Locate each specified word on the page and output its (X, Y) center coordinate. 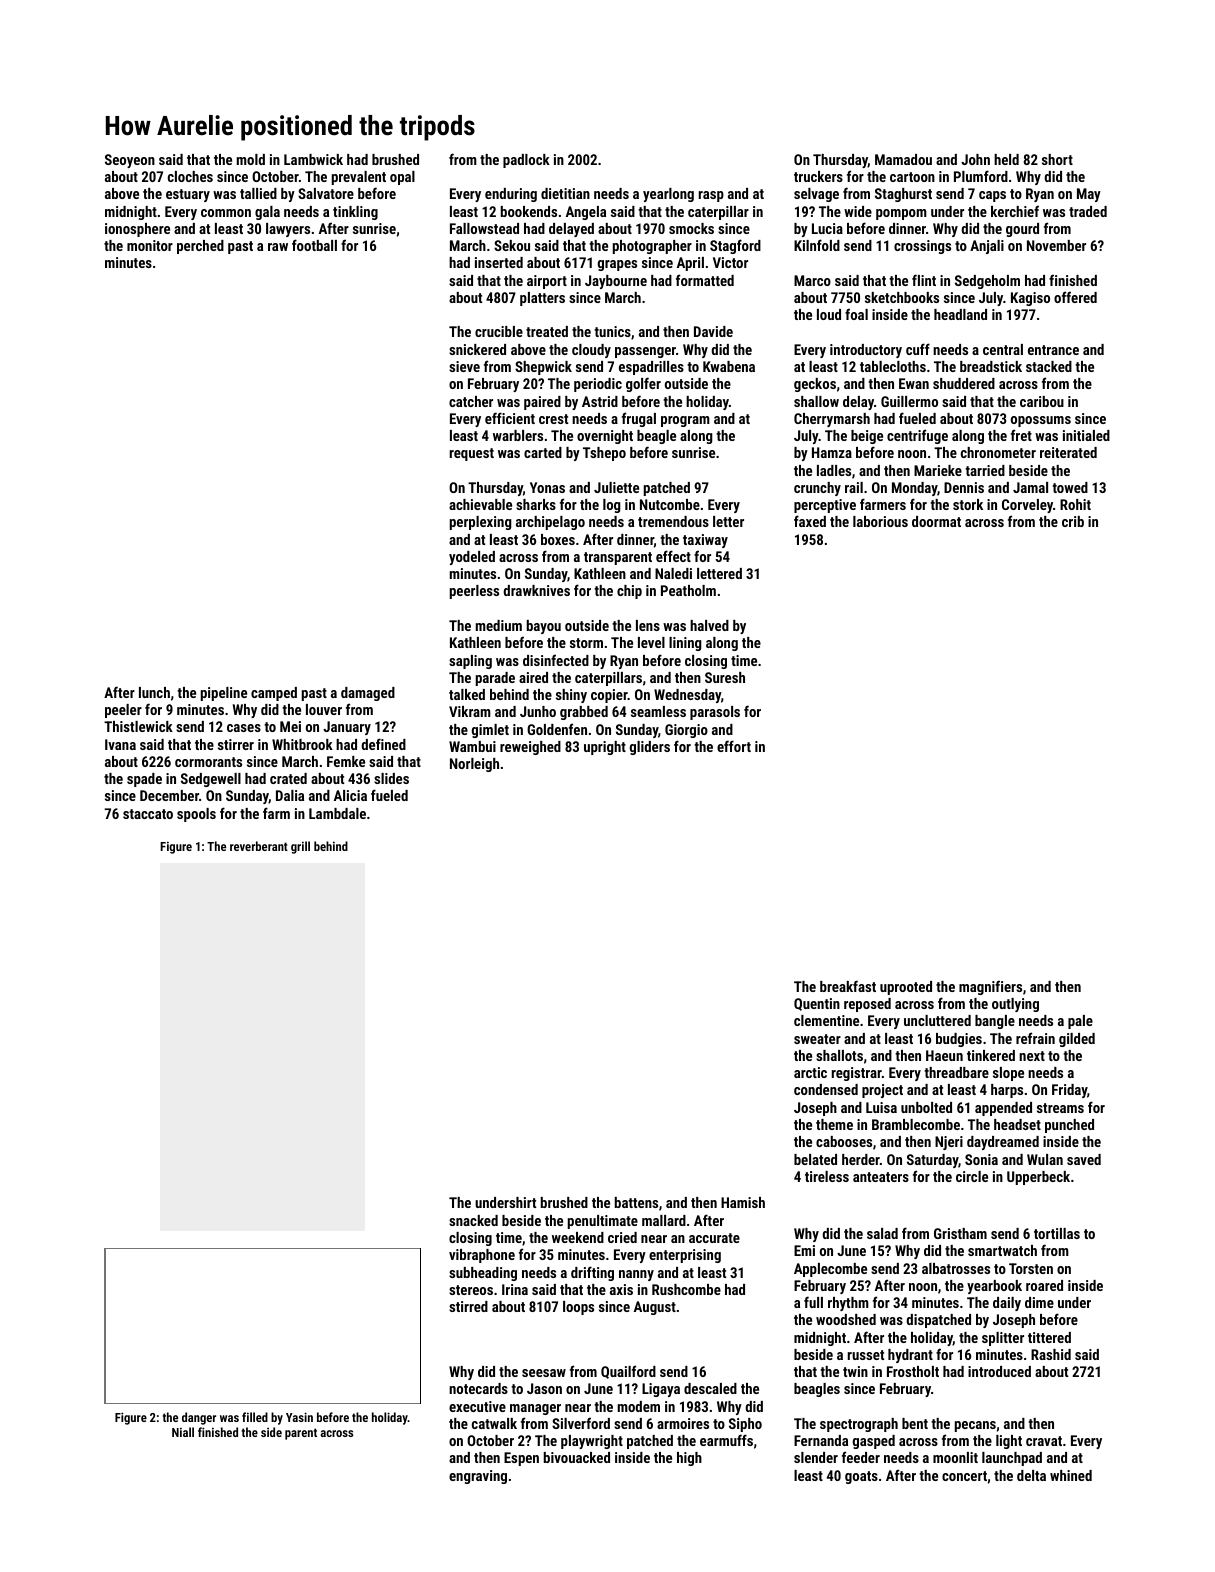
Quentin (817, 1004)
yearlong (668, 195)
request (472, 454)
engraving (478, 1477)
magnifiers (990, 987)
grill (300, 847)
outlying (1015, 1005)
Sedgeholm (987, 282)
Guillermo (909, 401)
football (314, 245)
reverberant (259, 846)
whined (1071, 1475)
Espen (521, 1459)
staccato (148, 814)
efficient (510, 418)
